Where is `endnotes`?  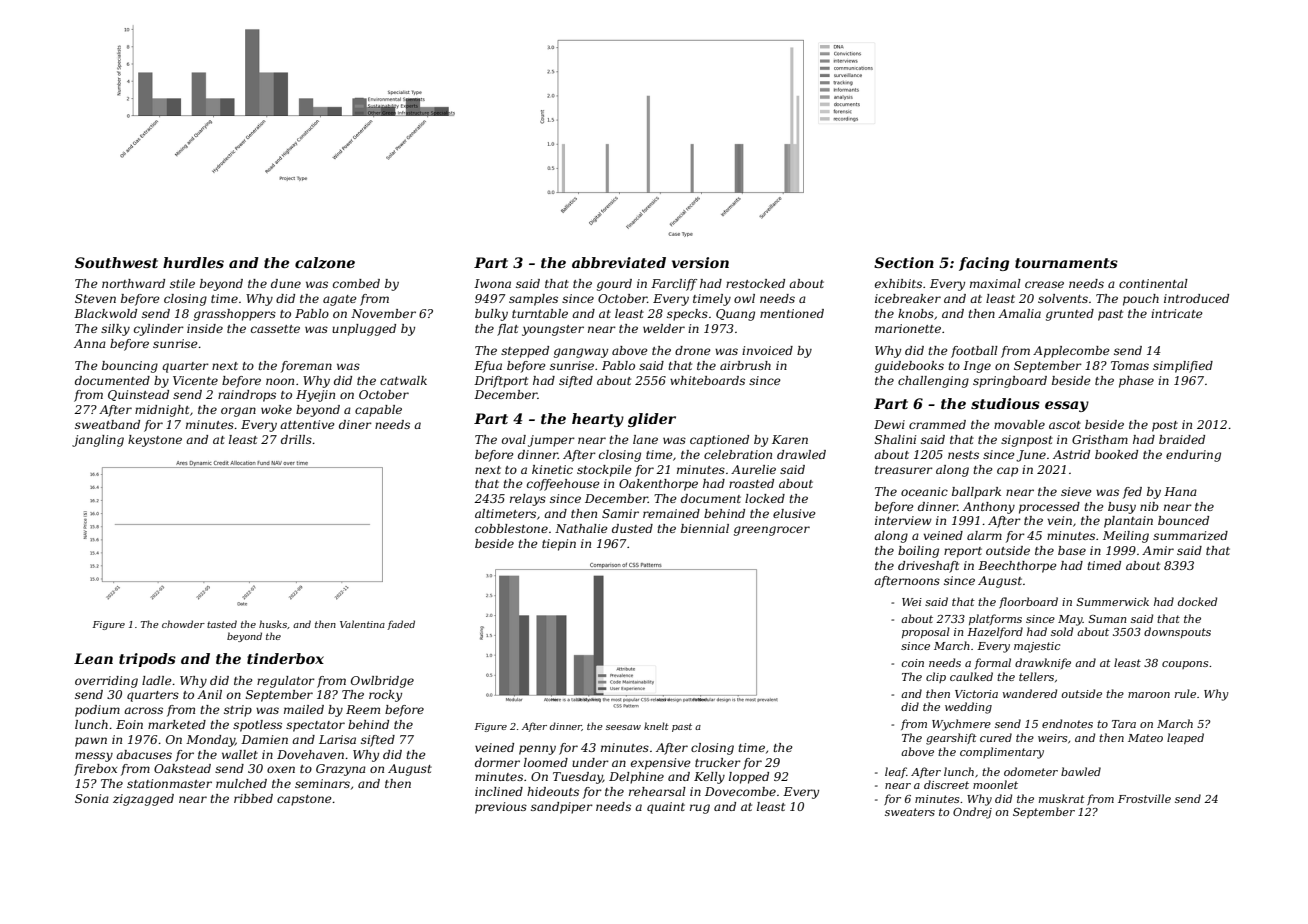
endnotes is located at coordinates (1067, 723).
